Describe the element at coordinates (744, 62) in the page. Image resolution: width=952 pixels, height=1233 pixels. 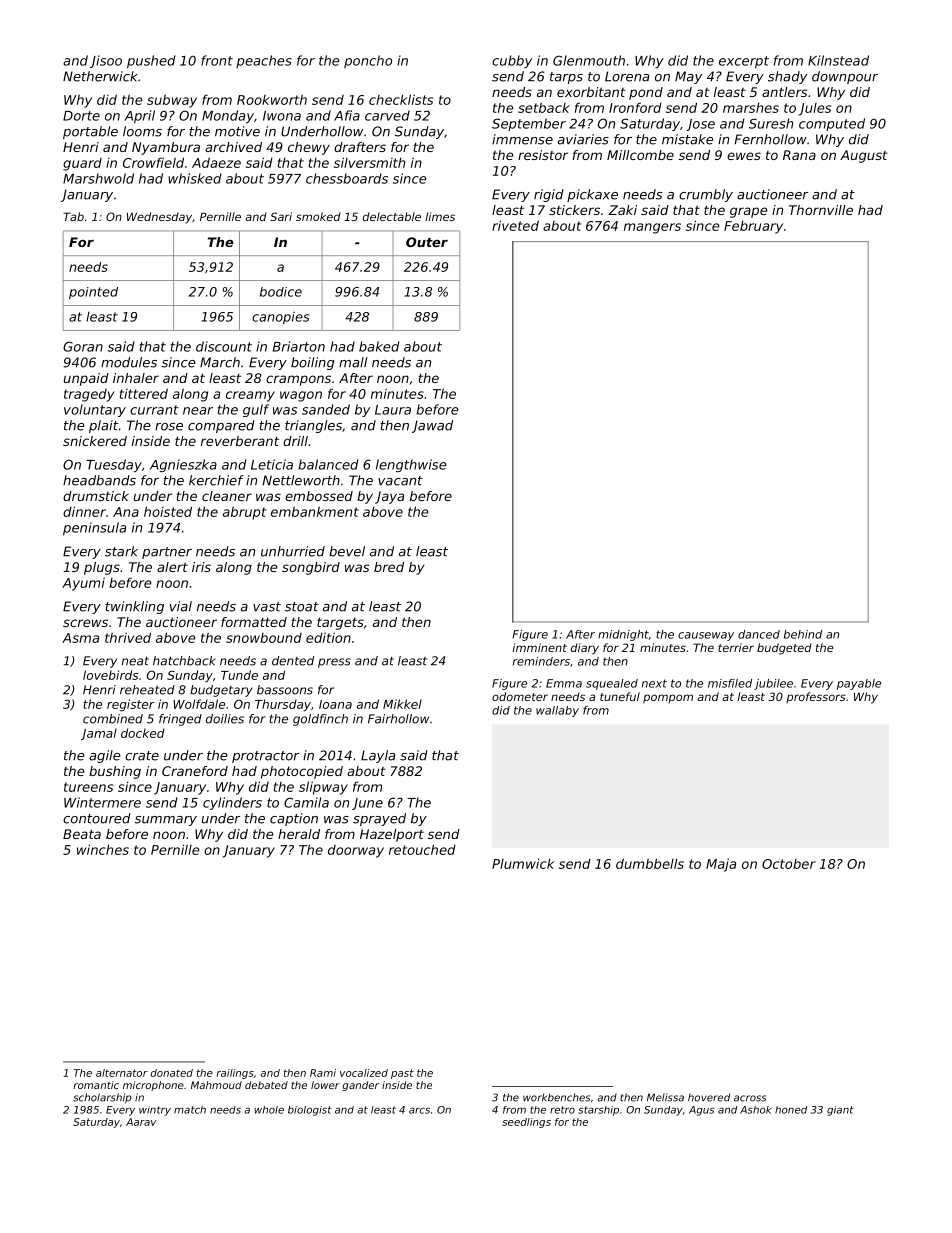
I see `excerpt` at that location.
